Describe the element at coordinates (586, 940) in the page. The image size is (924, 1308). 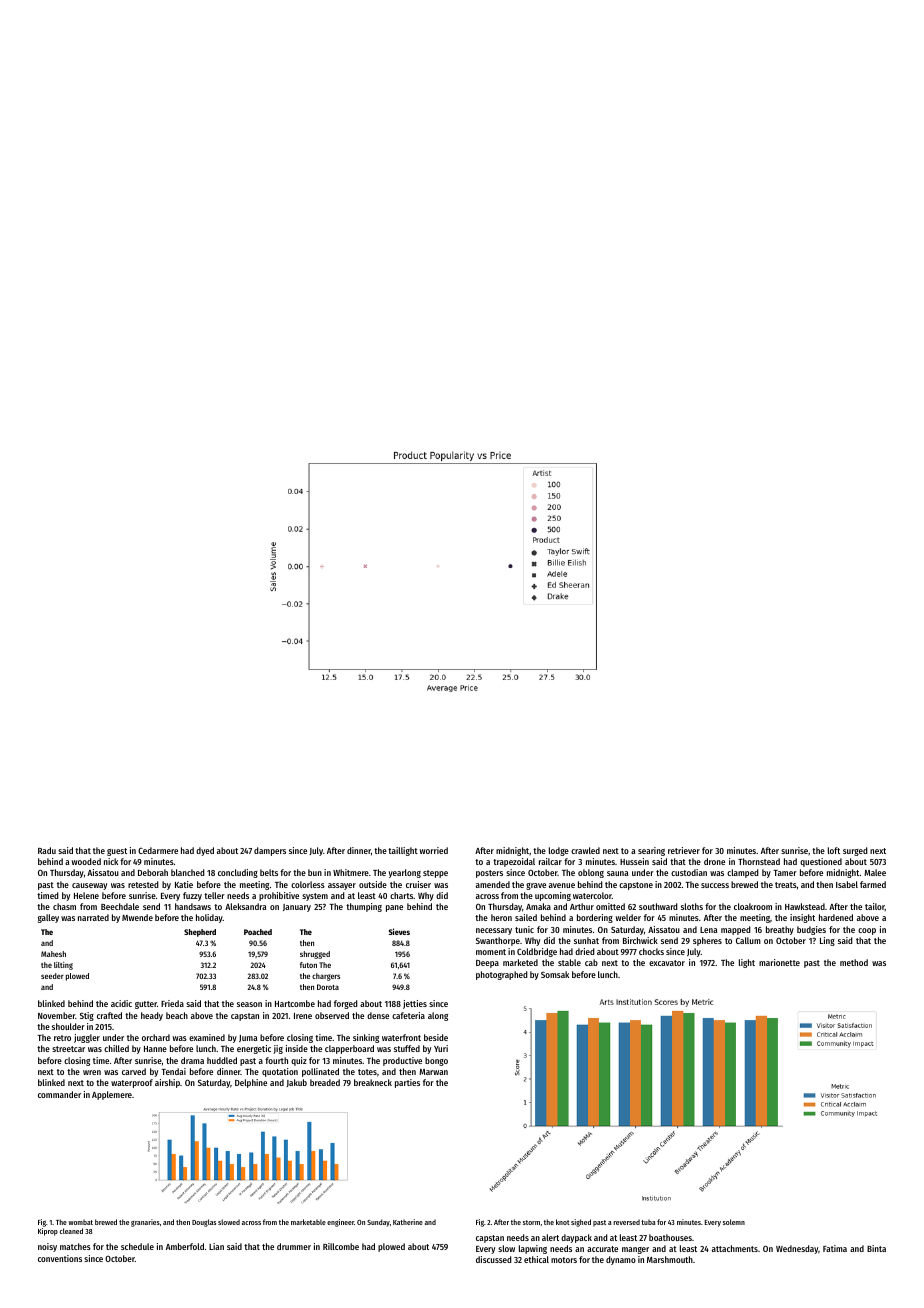
I see `sunhat` at that location.
